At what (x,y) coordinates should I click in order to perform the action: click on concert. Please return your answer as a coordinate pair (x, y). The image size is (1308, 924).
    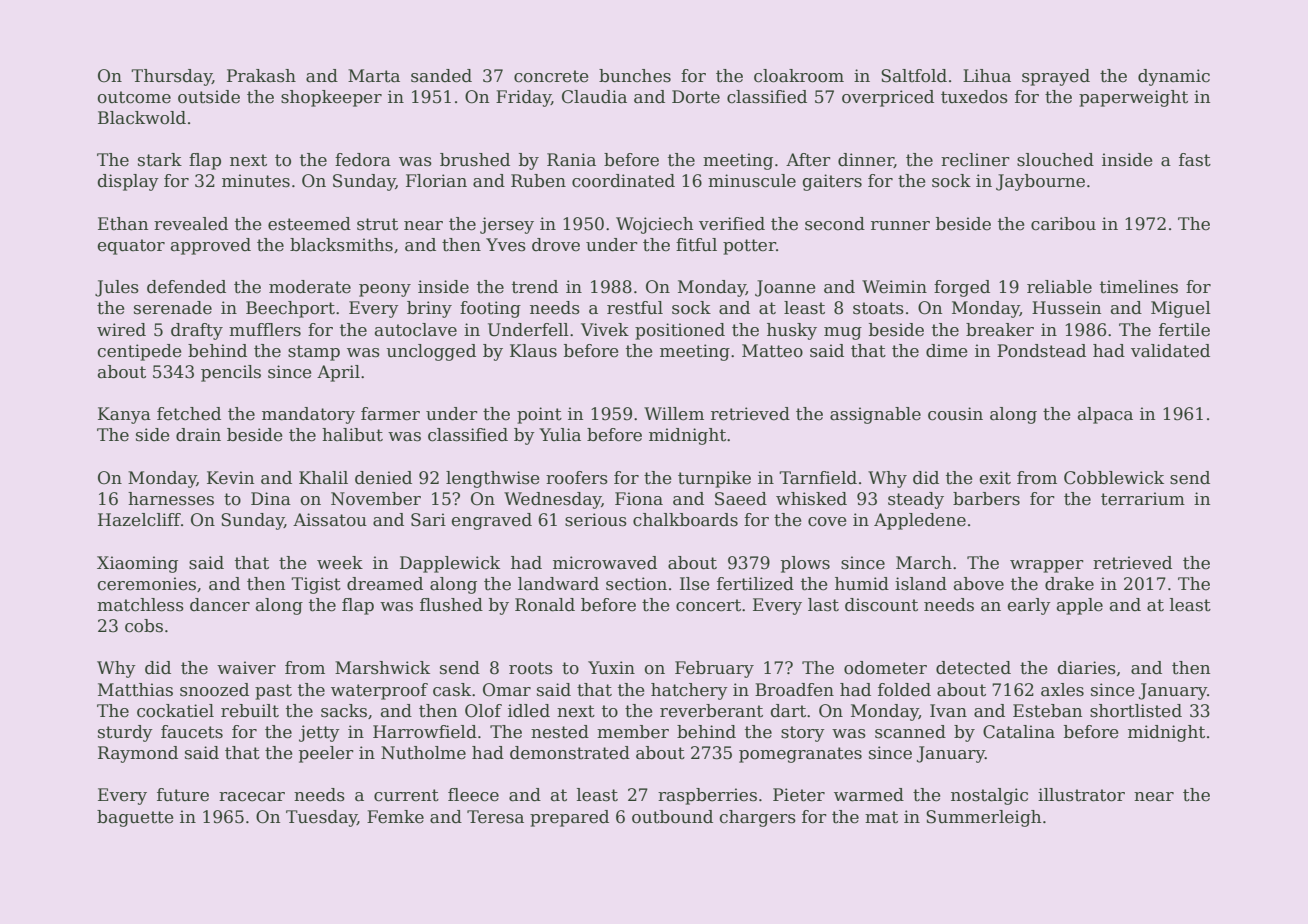
    Looking at the image, I should click on (708, 605).
